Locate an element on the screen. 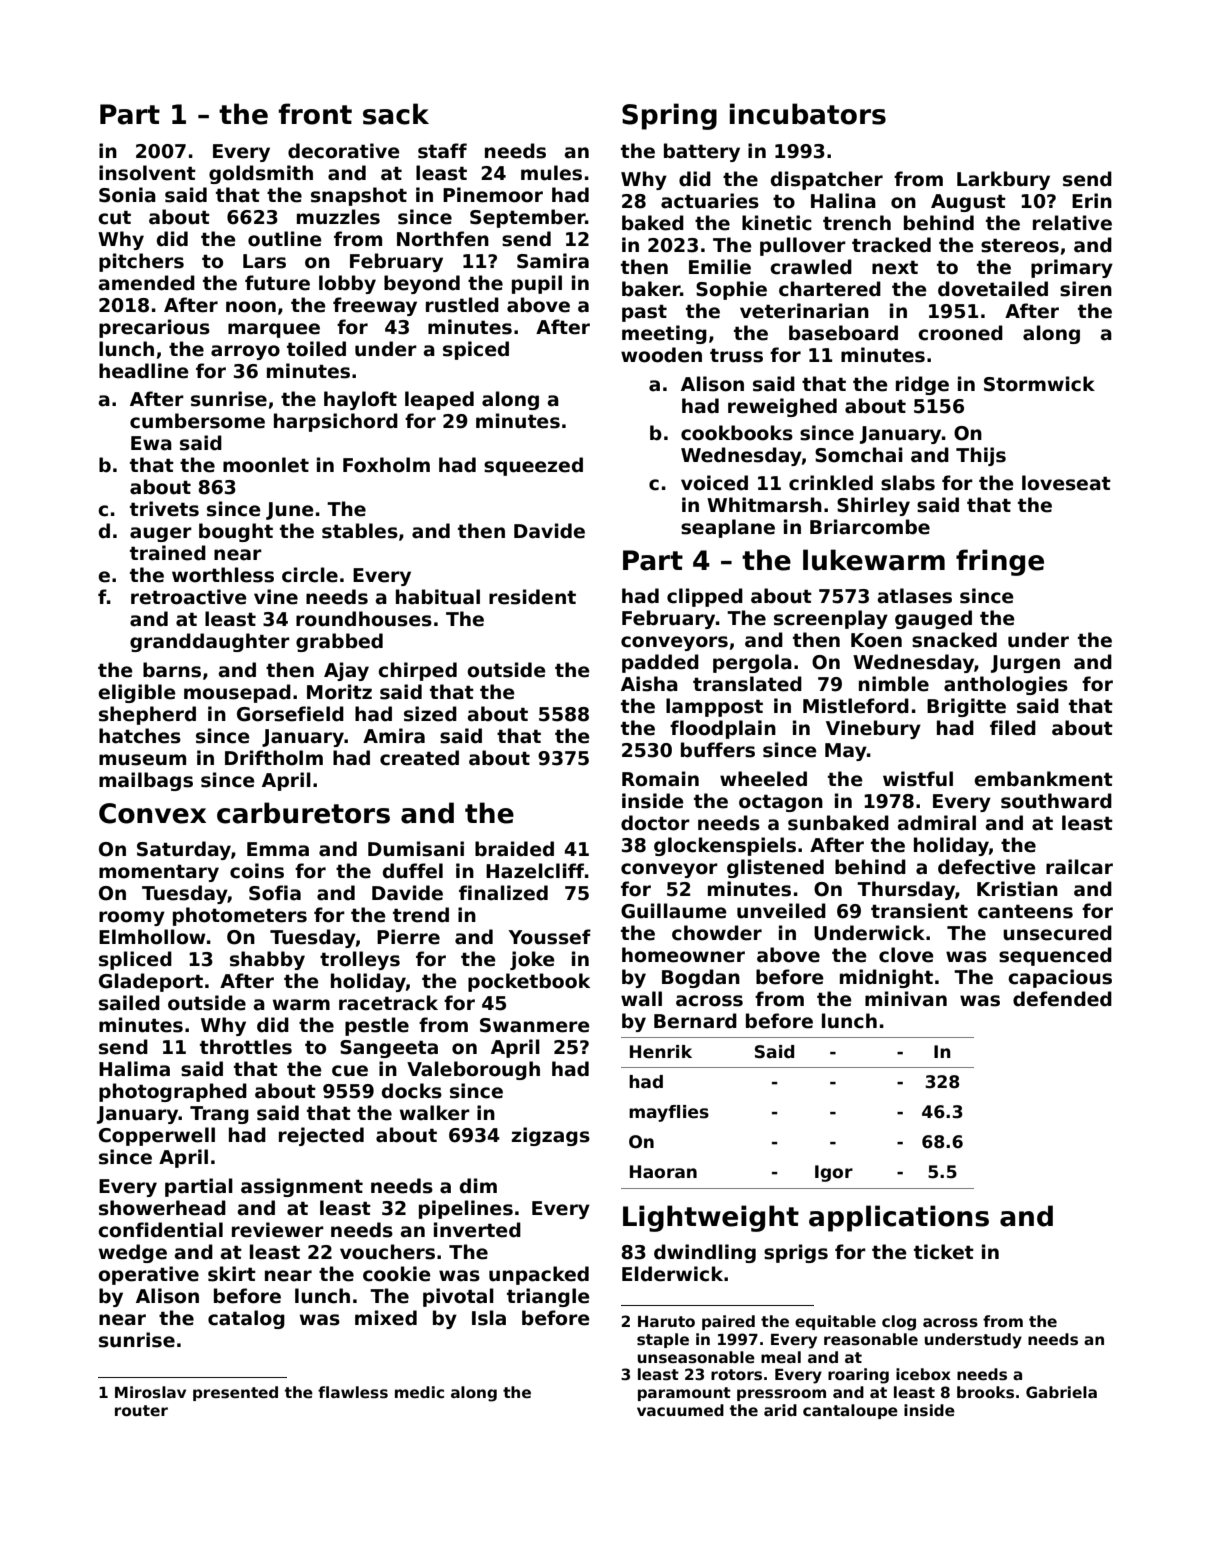 This screenshot has width=1211, height=1568. museum is located at coordinates (142, 760).
